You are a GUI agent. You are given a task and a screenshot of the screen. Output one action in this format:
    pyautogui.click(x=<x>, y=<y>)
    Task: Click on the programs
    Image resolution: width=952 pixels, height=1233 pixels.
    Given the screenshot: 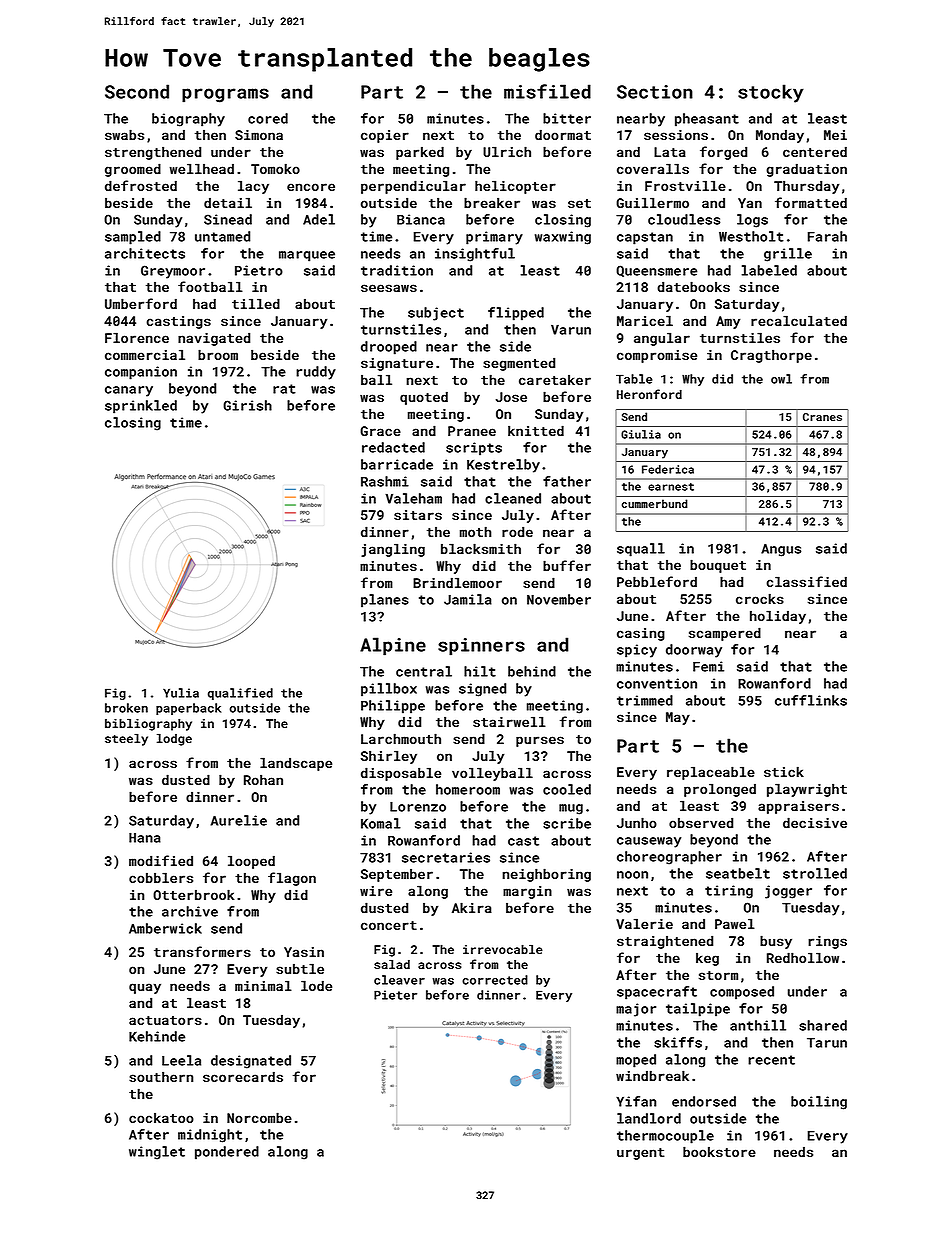 What is the action you would take?
    pyautogui.click(x=225, y=95)
